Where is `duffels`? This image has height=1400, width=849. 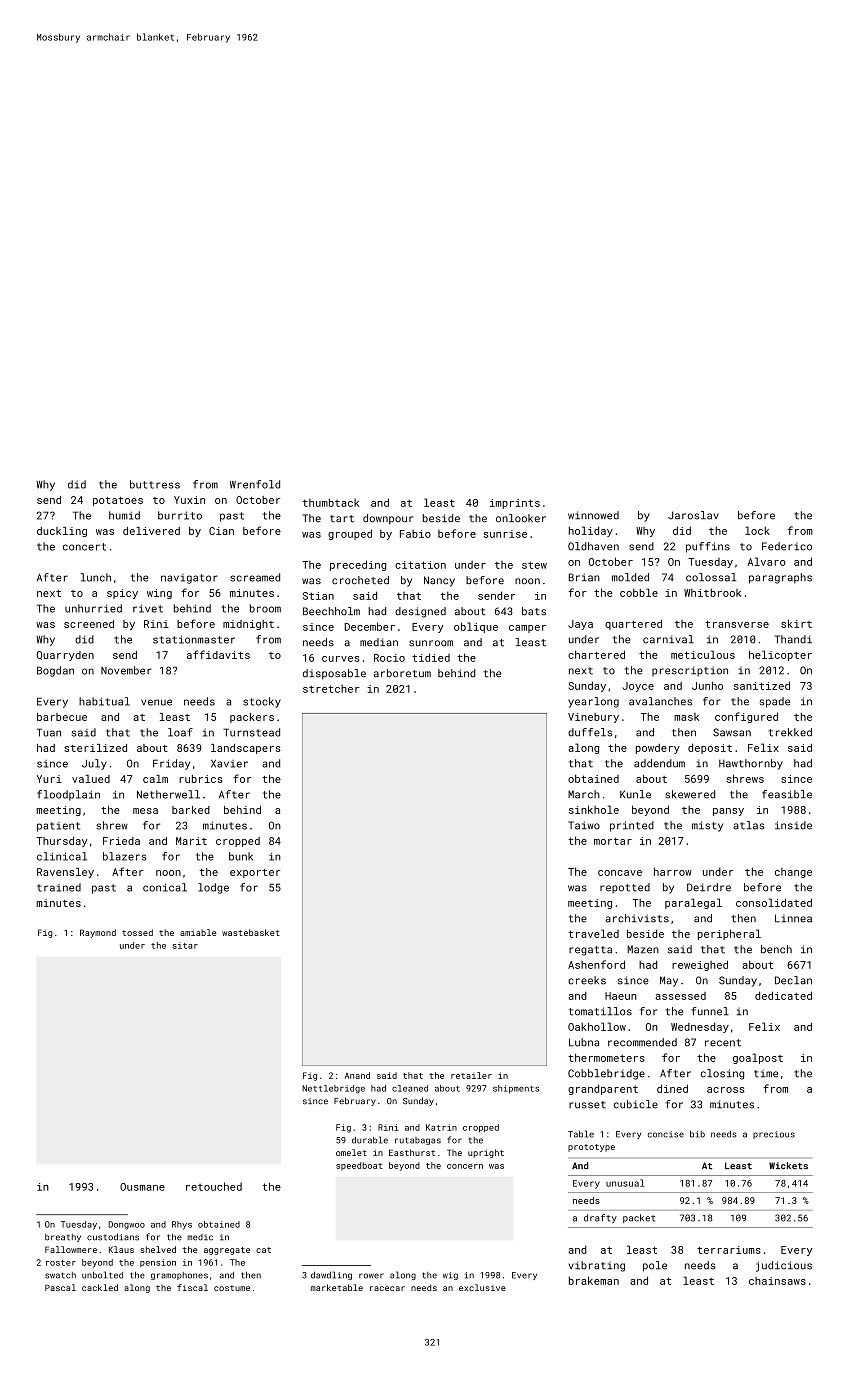 duffels is located at coordinates (590, 732).
